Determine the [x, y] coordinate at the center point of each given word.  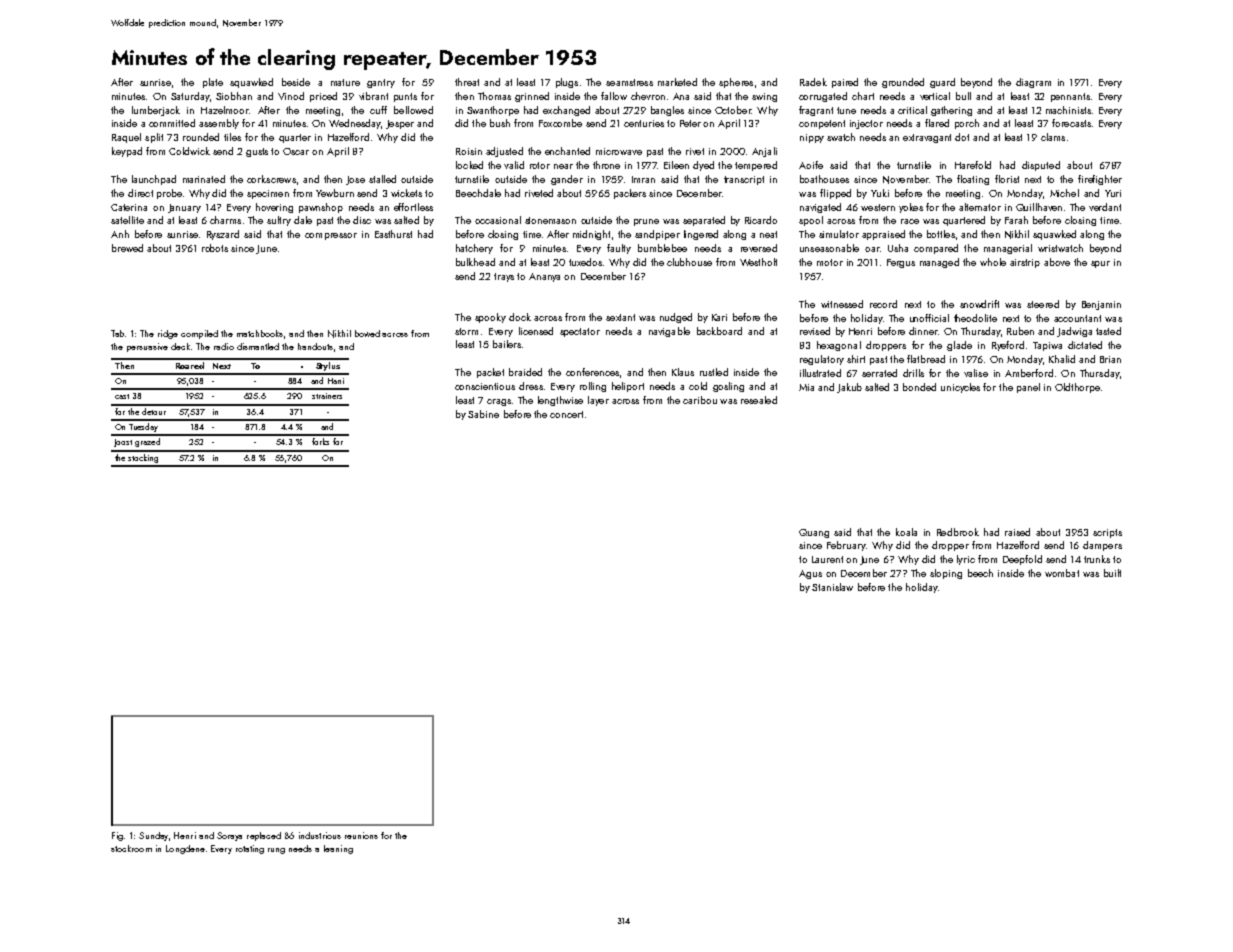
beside [296, 82]
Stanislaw [832, 587]
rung [276, 851]
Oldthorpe [1077, 388]
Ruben [1020, 331]
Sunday [153, 836]
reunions [361, 835]
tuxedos [585, 262]
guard [942, 83]
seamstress [629, 82]
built [1112, 573]
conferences [592, 372]
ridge [168, 334]
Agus [810, 574]
